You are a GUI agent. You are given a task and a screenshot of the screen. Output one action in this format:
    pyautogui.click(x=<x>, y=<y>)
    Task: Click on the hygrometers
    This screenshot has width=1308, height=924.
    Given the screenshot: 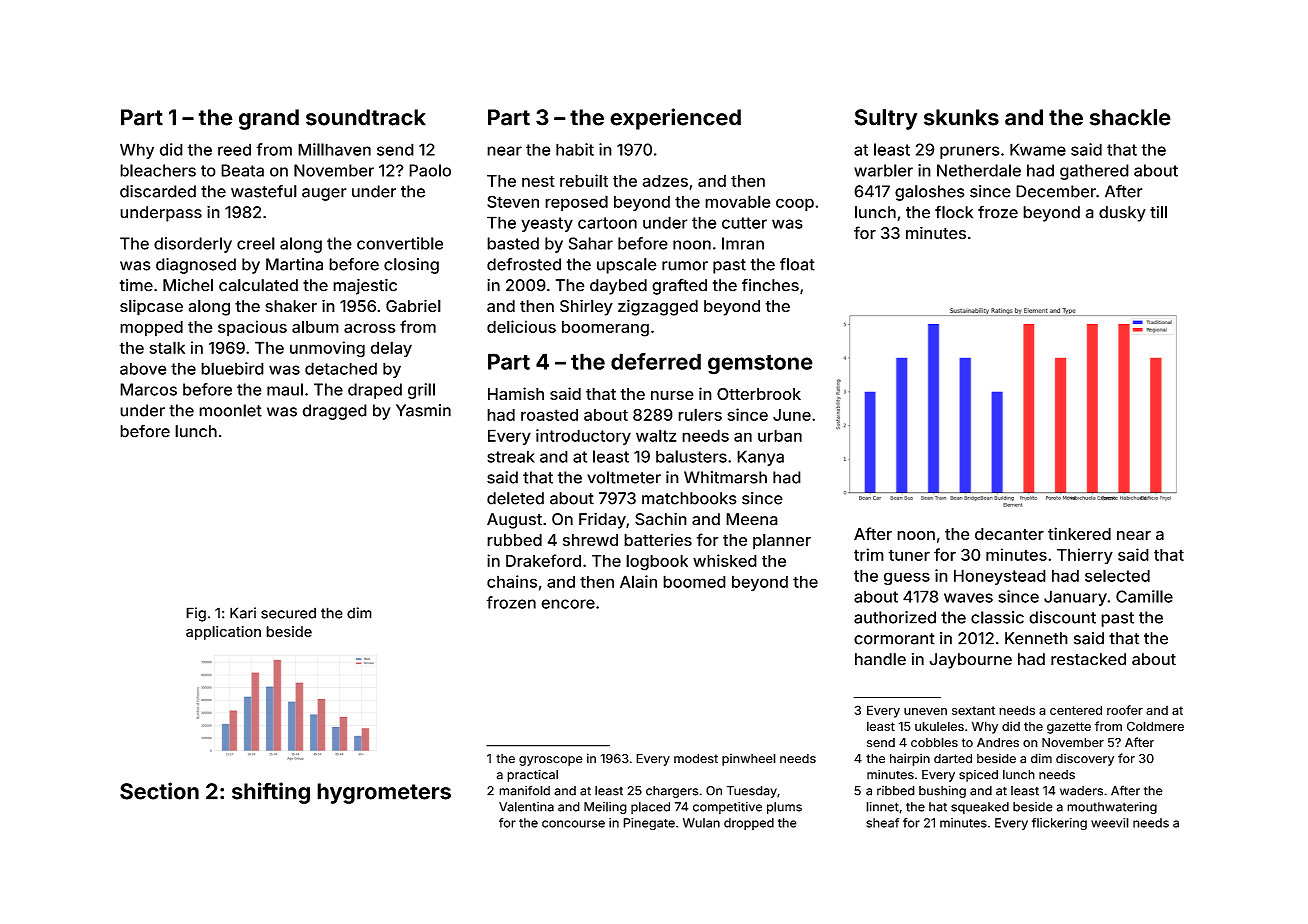 What is the action you would take?
    pyautogui.click(x=384, y=793)
